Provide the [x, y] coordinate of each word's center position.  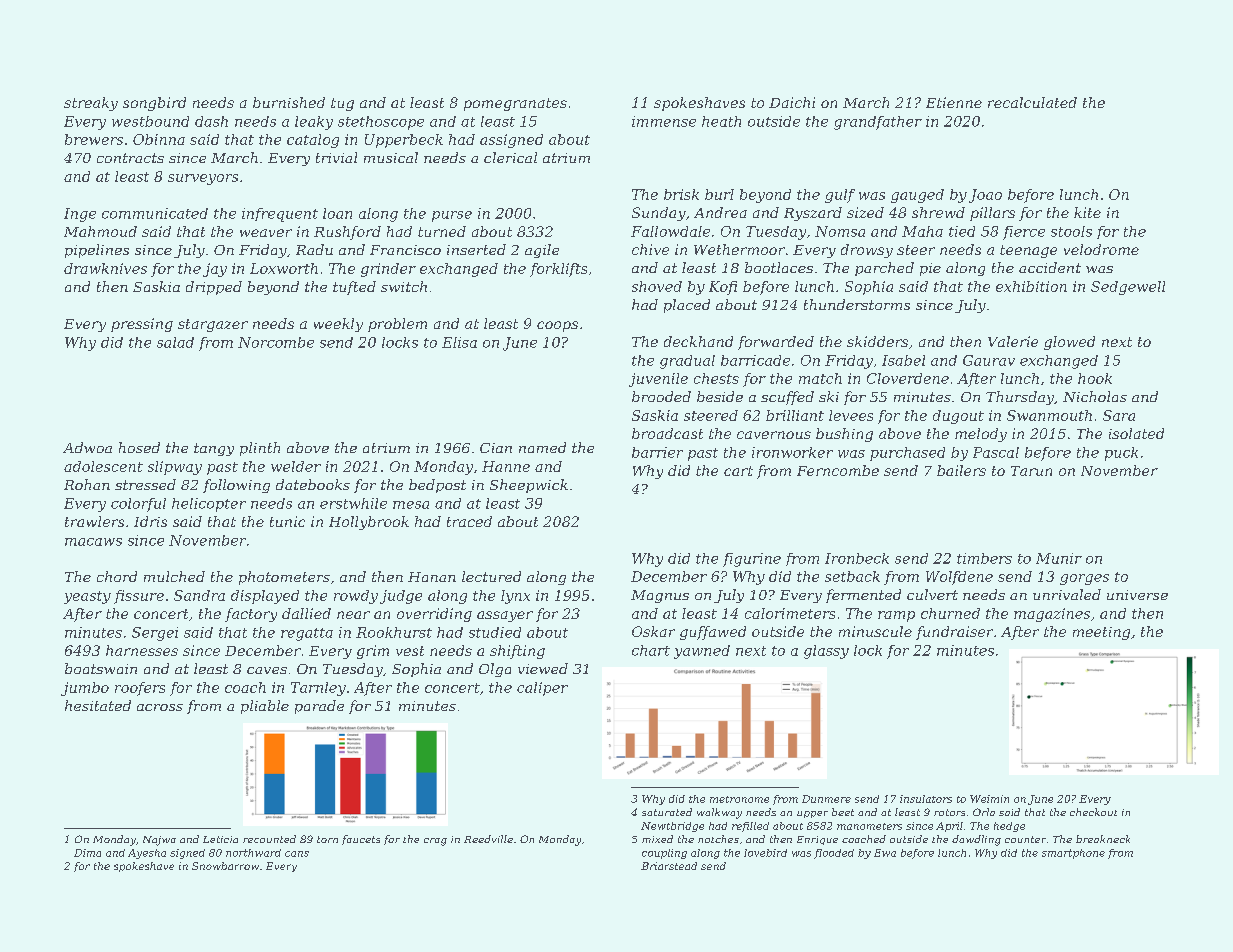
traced [469, 521]
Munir [1059, 558]
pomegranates [515, 104]
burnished [289, 102]
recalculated [1032, 102]
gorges [1084, 579]
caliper [542, 689]
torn [327, 839]
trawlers [94, 521]
